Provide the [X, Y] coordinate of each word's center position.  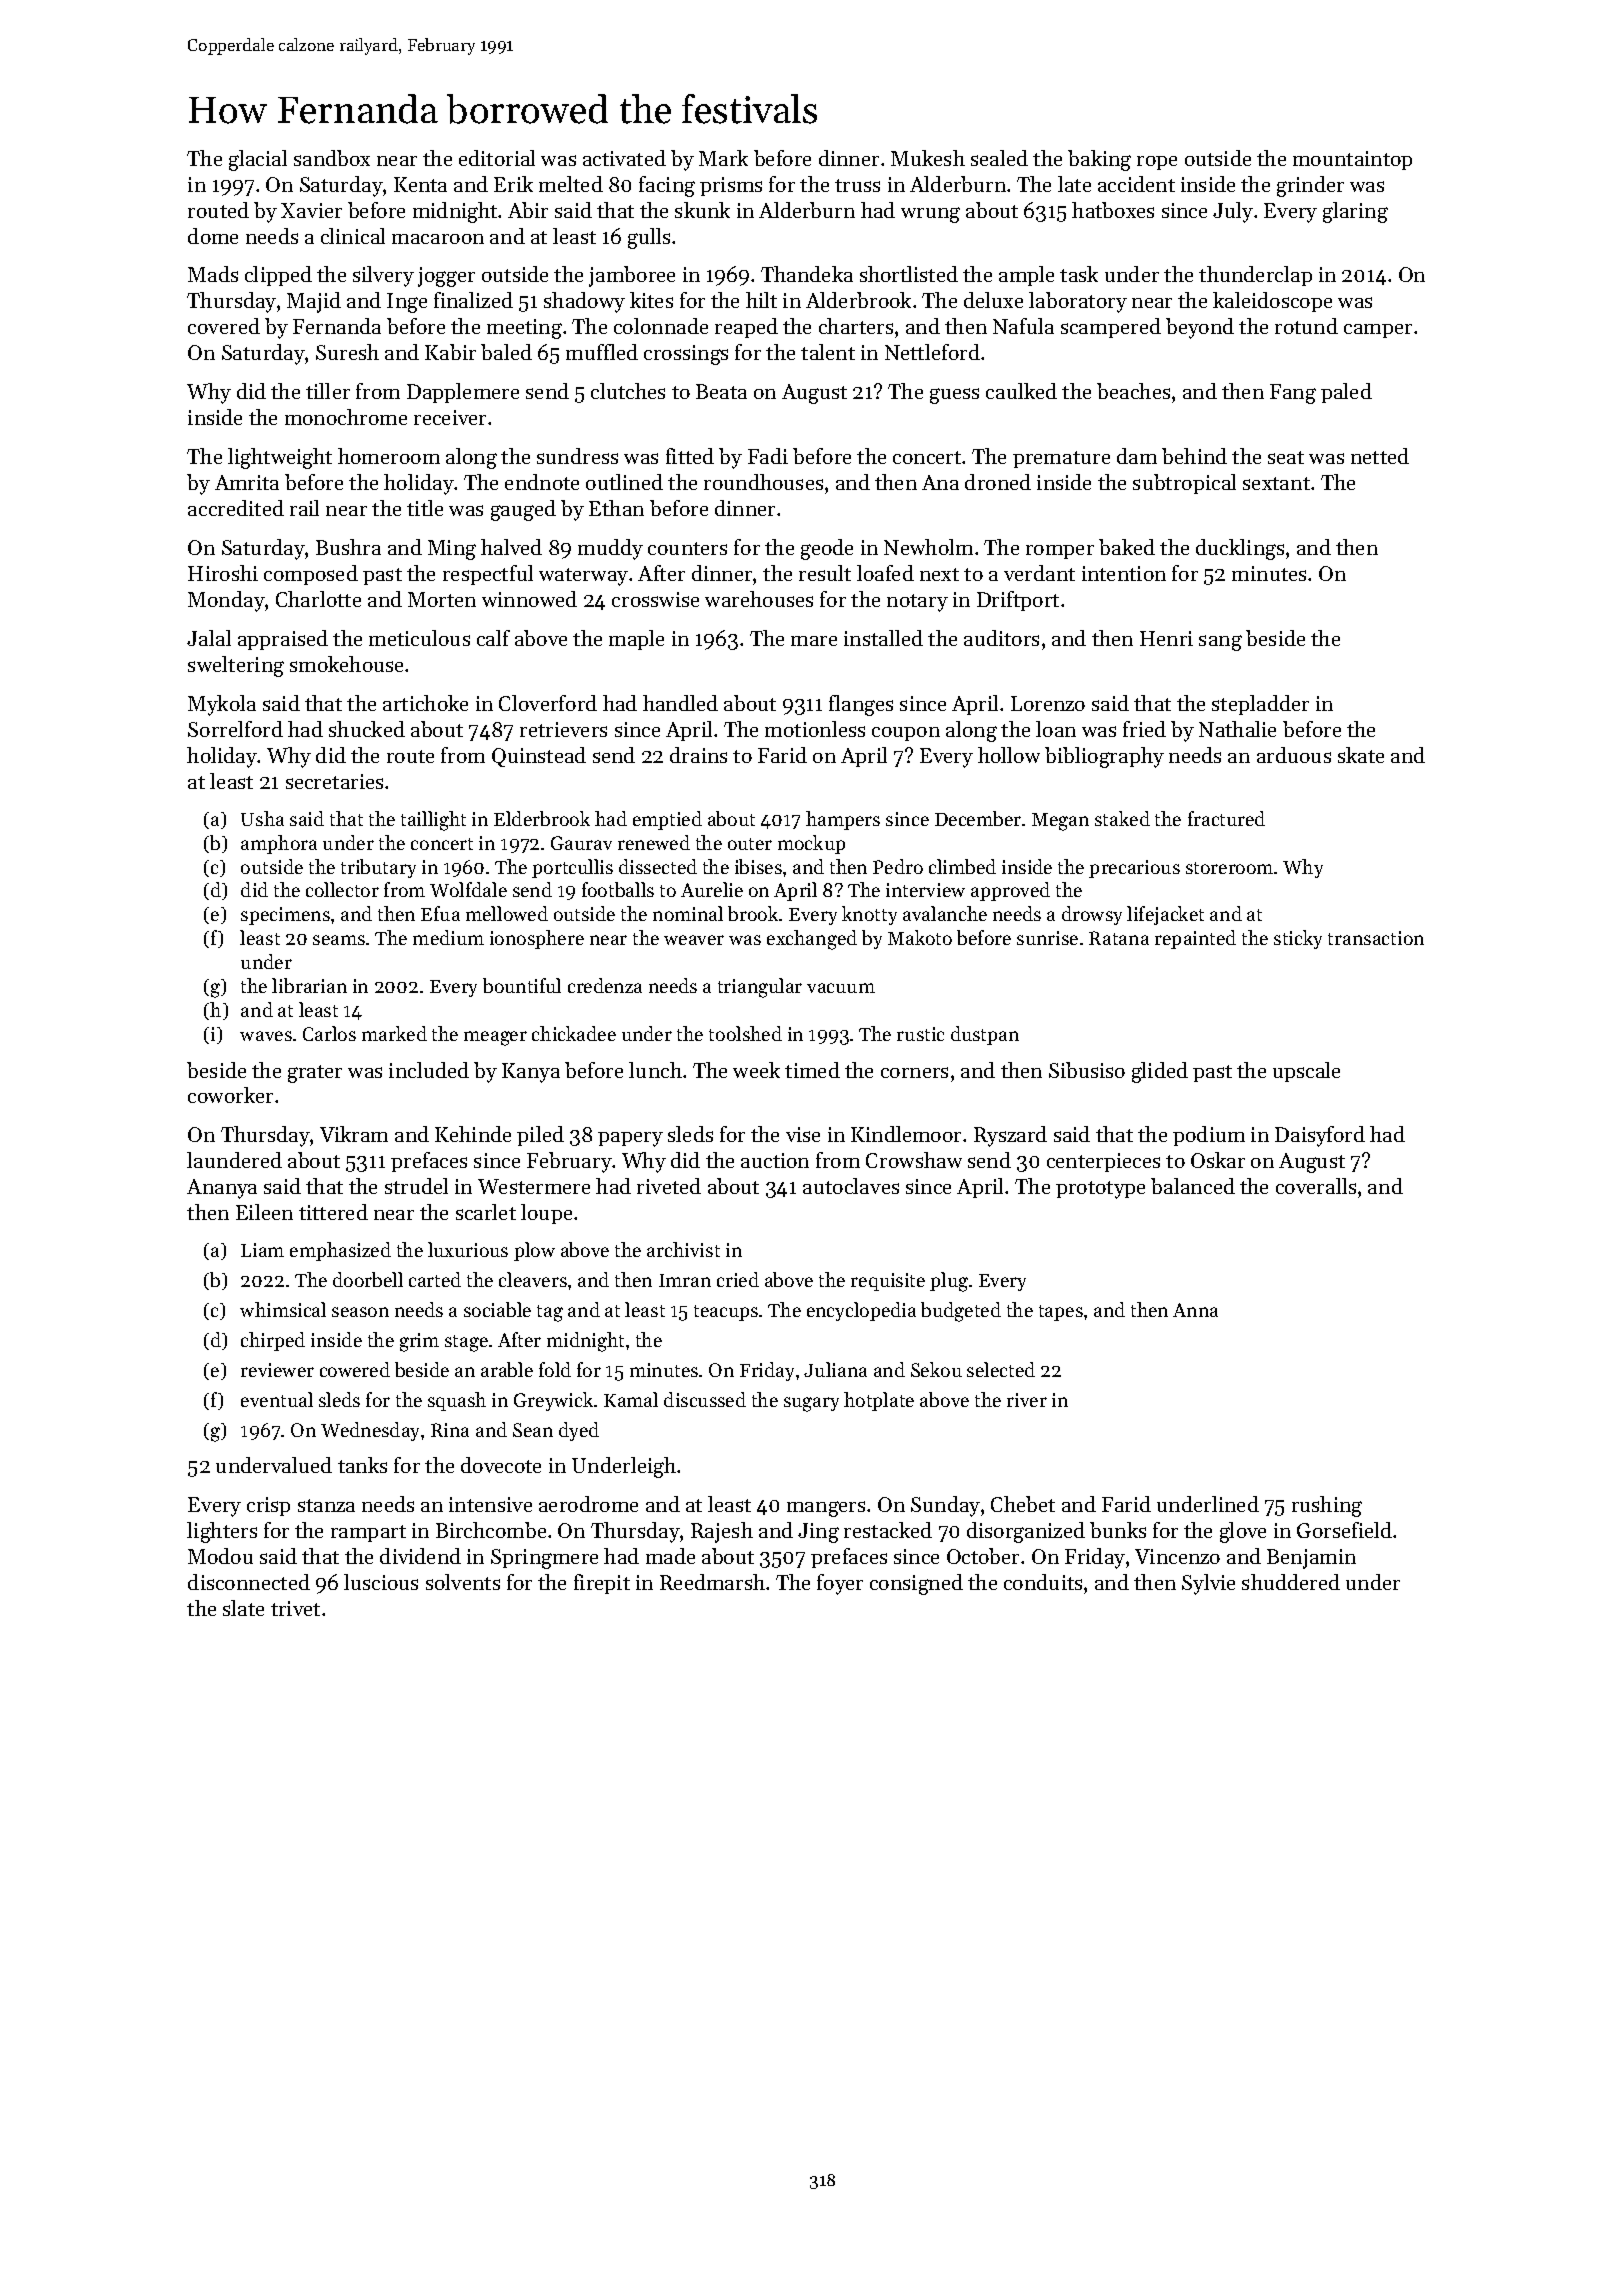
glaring [1355, 212]
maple [636, 640]
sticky [1298, 939]
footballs [618, 889]
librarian [309, 985]
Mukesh [928, 158]
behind [1194, 456]
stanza [326, 1505]
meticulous [419, 638]
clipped [278, 276]
